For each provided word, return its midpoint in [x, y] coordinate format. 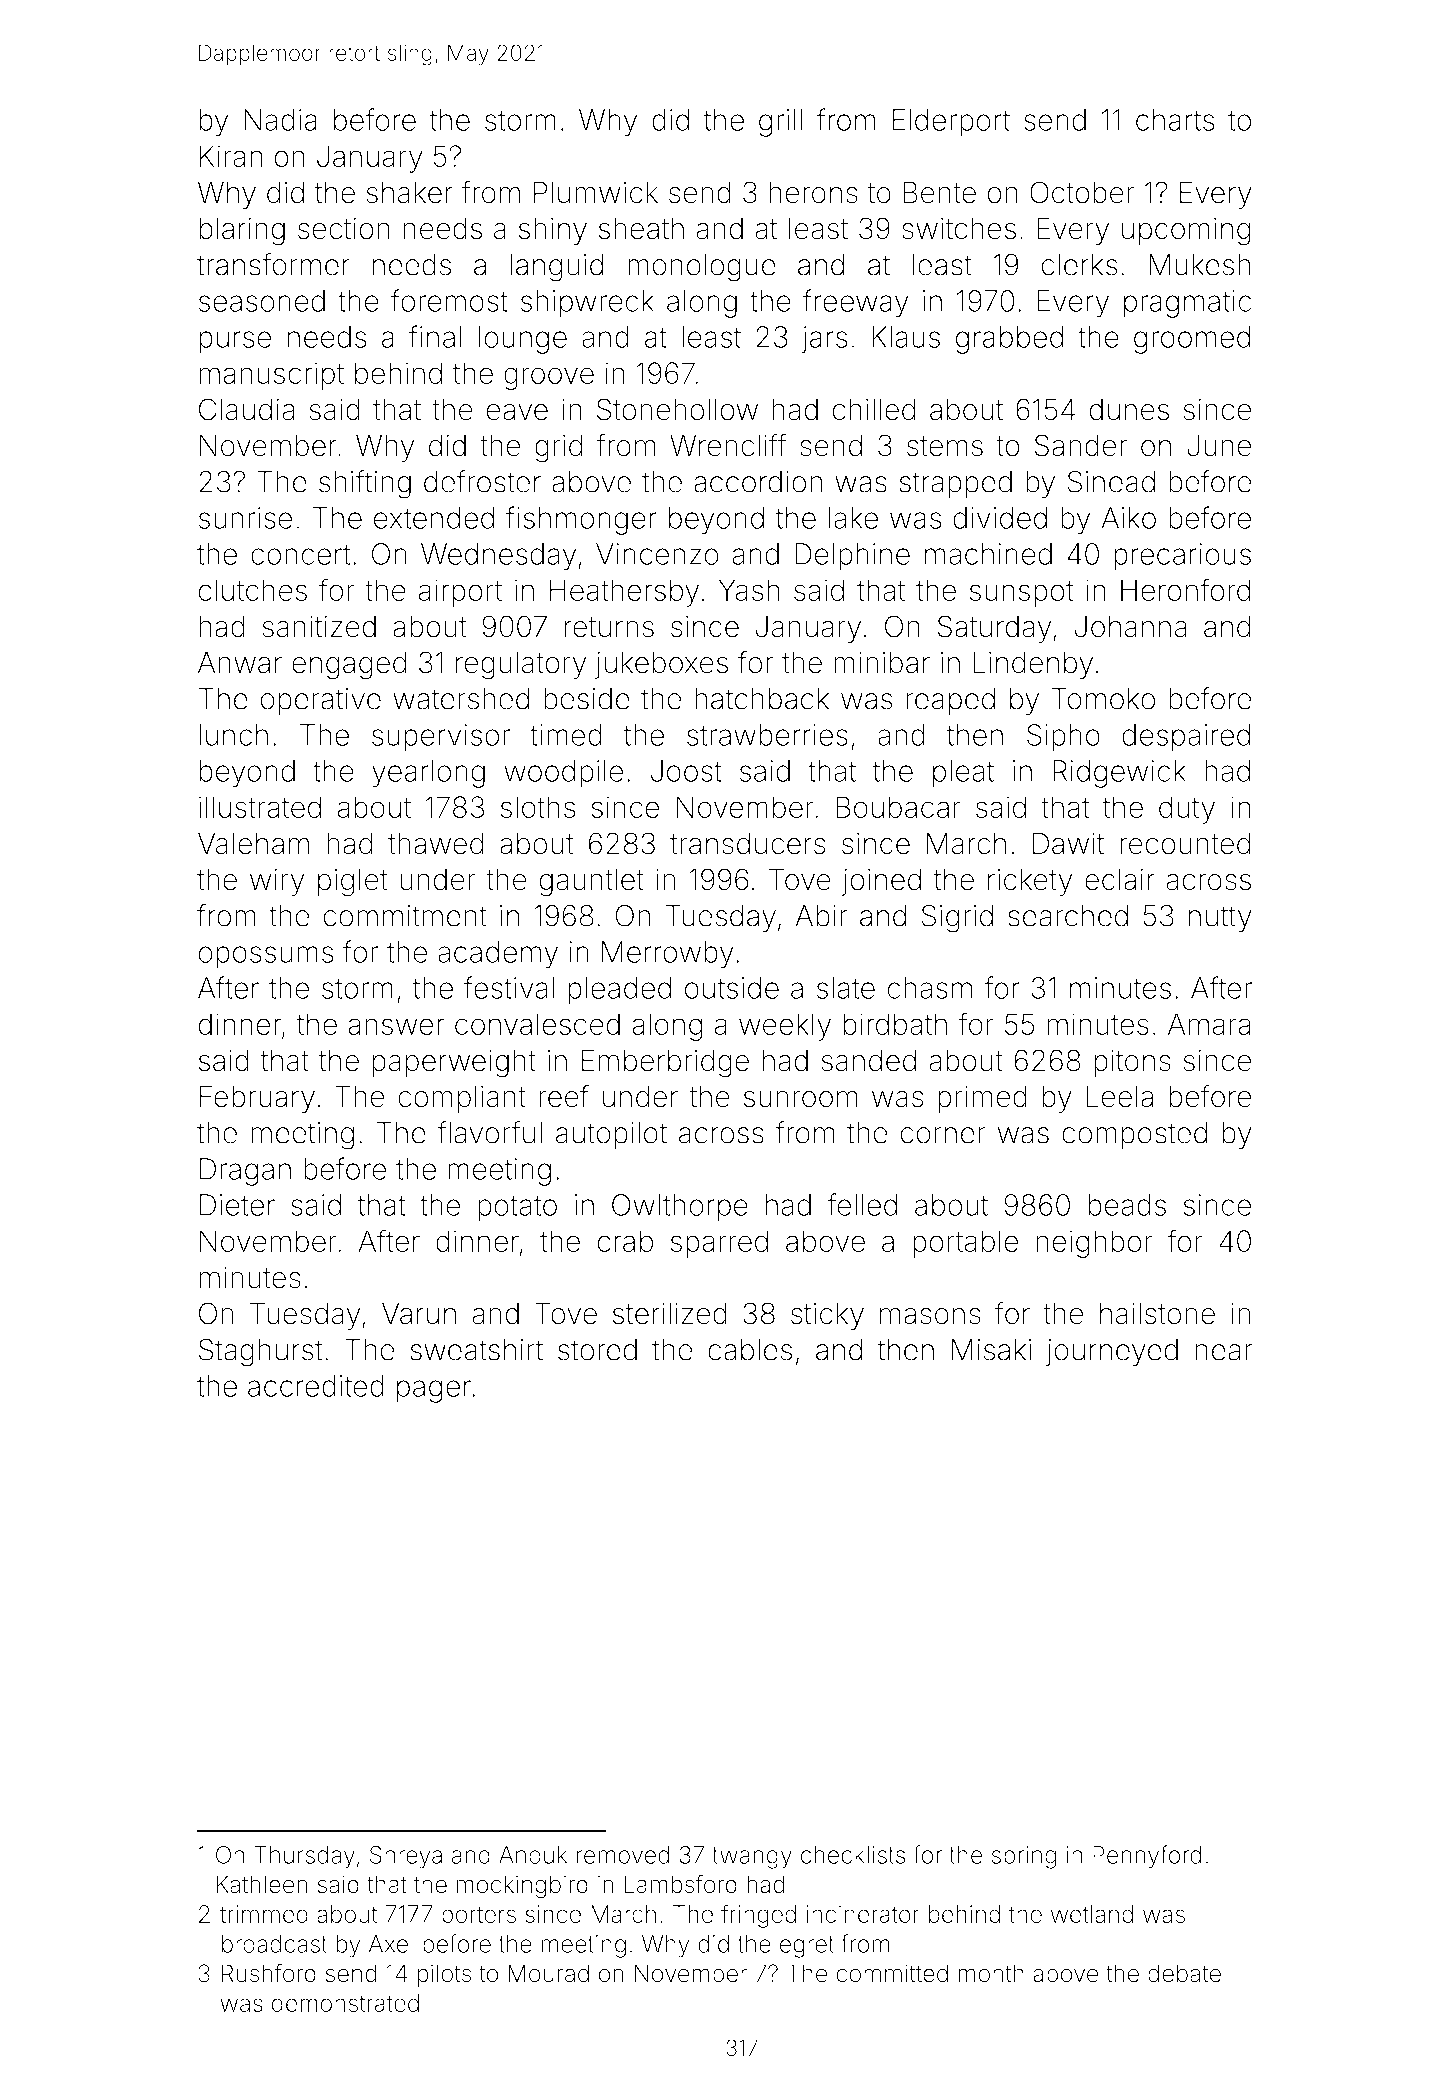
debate [1184, 1973]
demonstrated [345, 2003]
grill [780, 123]
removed [623, 1855]
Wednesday [498, 557]
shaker [409, 192]
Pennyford [1147, 1857]
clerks [1079, 265]
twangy [752, 1858]
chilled [874, 409]
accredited [316, 1386]
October [1082, 192]
